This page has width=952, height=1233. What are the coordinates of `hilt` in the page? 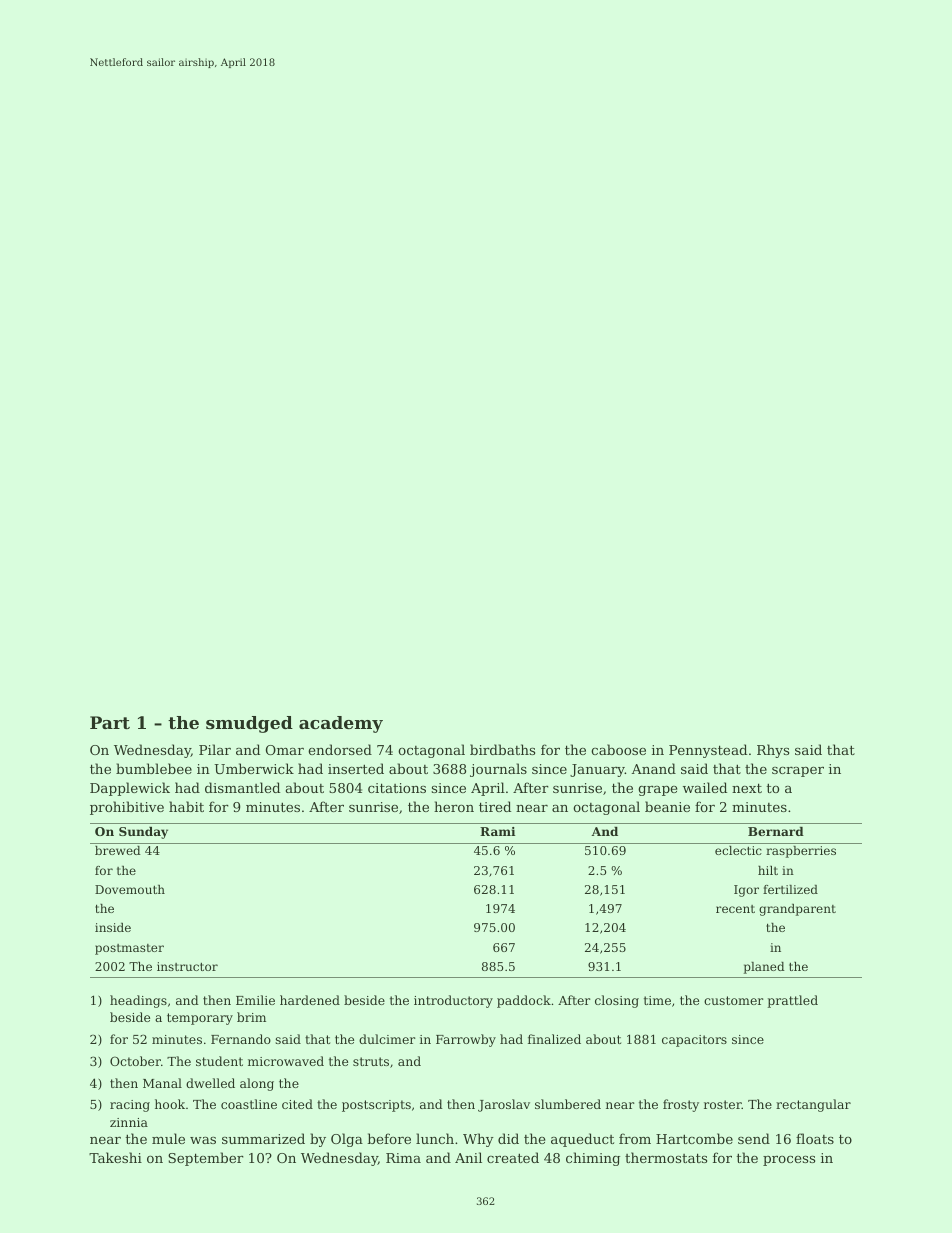 It's located at (768, 870).
